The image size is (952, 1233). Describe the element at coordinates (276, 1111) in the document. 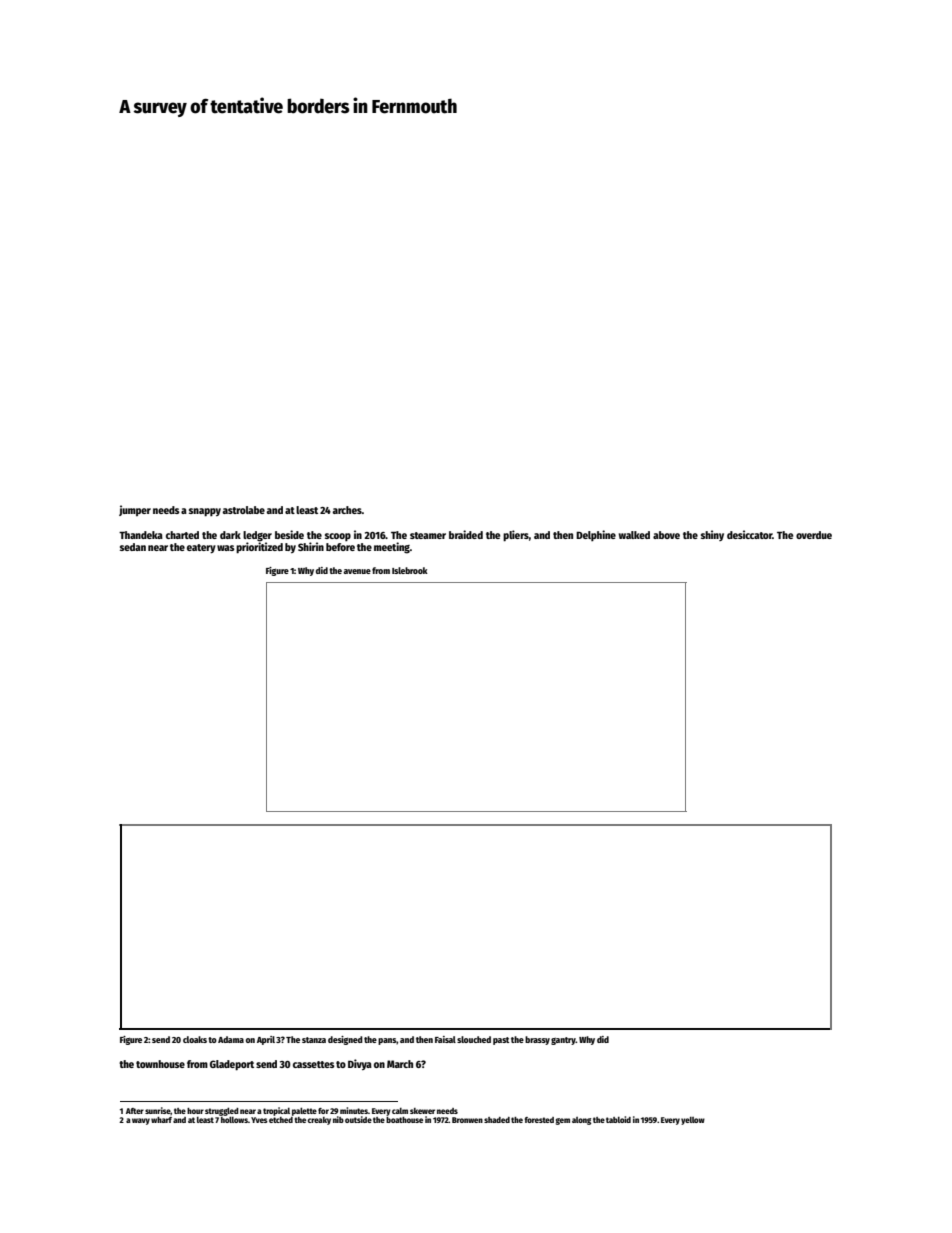

I see `tropical` at that location.
